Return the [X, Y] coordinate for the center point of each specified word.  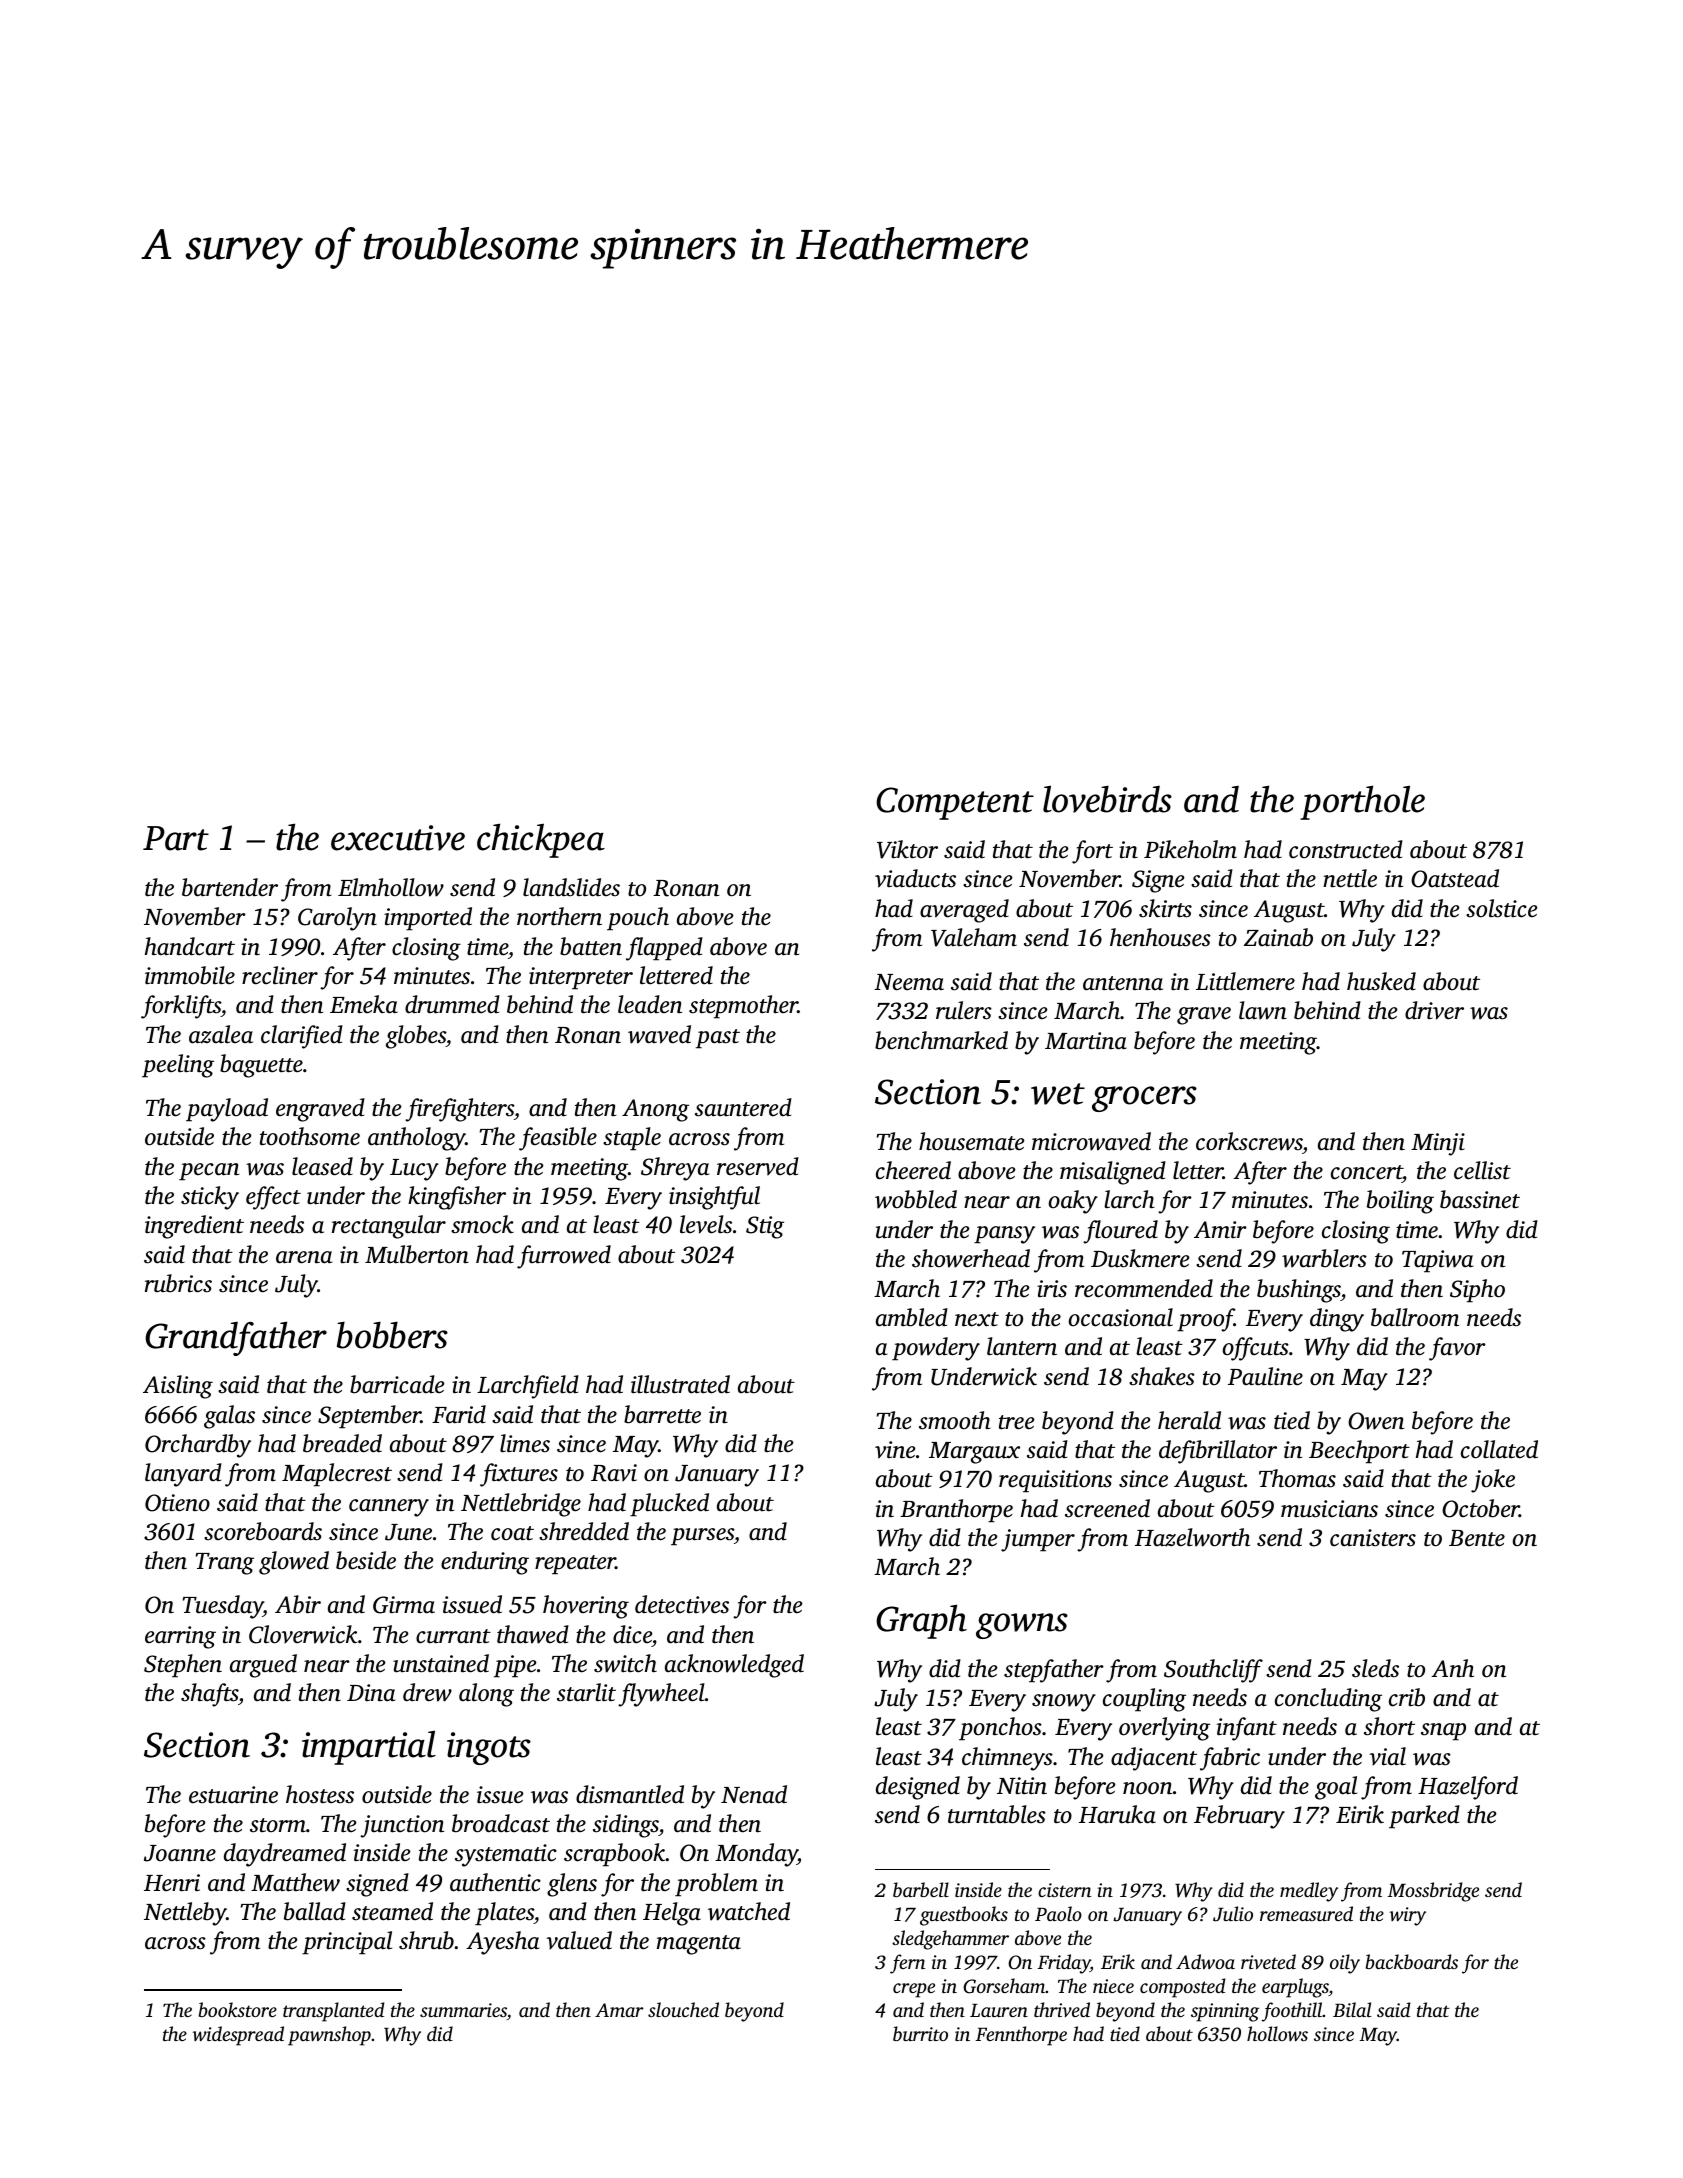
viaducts [915, 878]
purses [702, 1537]
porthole [1362, 802]
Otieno [177, 1503]
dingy [1337, 1320]
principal [347, 1943]
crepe [914, 1990]
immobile [190, 975]
